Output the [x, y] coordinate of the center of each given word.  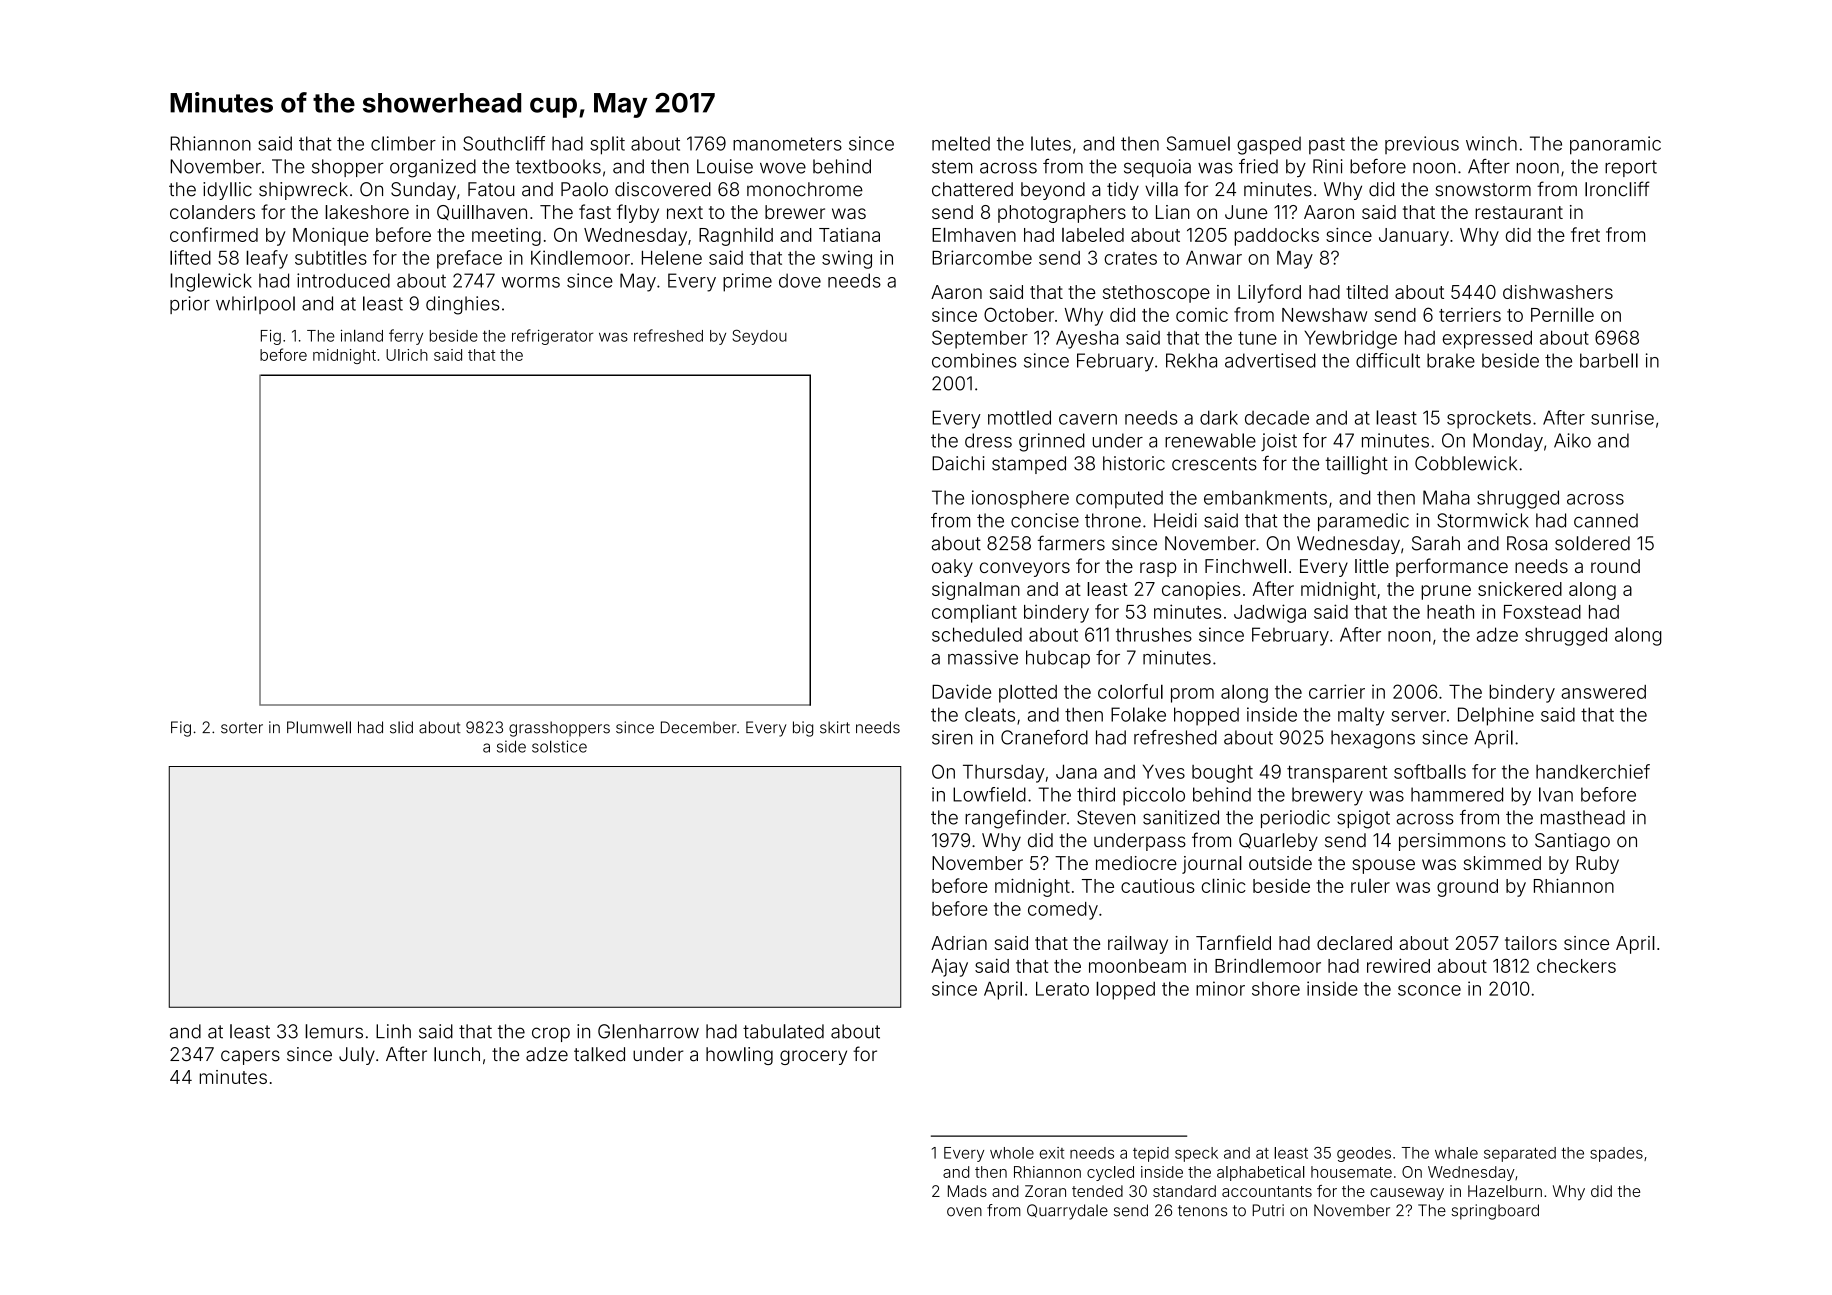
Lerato [1062, 988]
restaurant [1519, 212]
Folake [1138, 714]
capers [250, 1057]
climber [403, 143]
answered [1603, 692]
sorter [242, 728]
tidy [1123, 191]
